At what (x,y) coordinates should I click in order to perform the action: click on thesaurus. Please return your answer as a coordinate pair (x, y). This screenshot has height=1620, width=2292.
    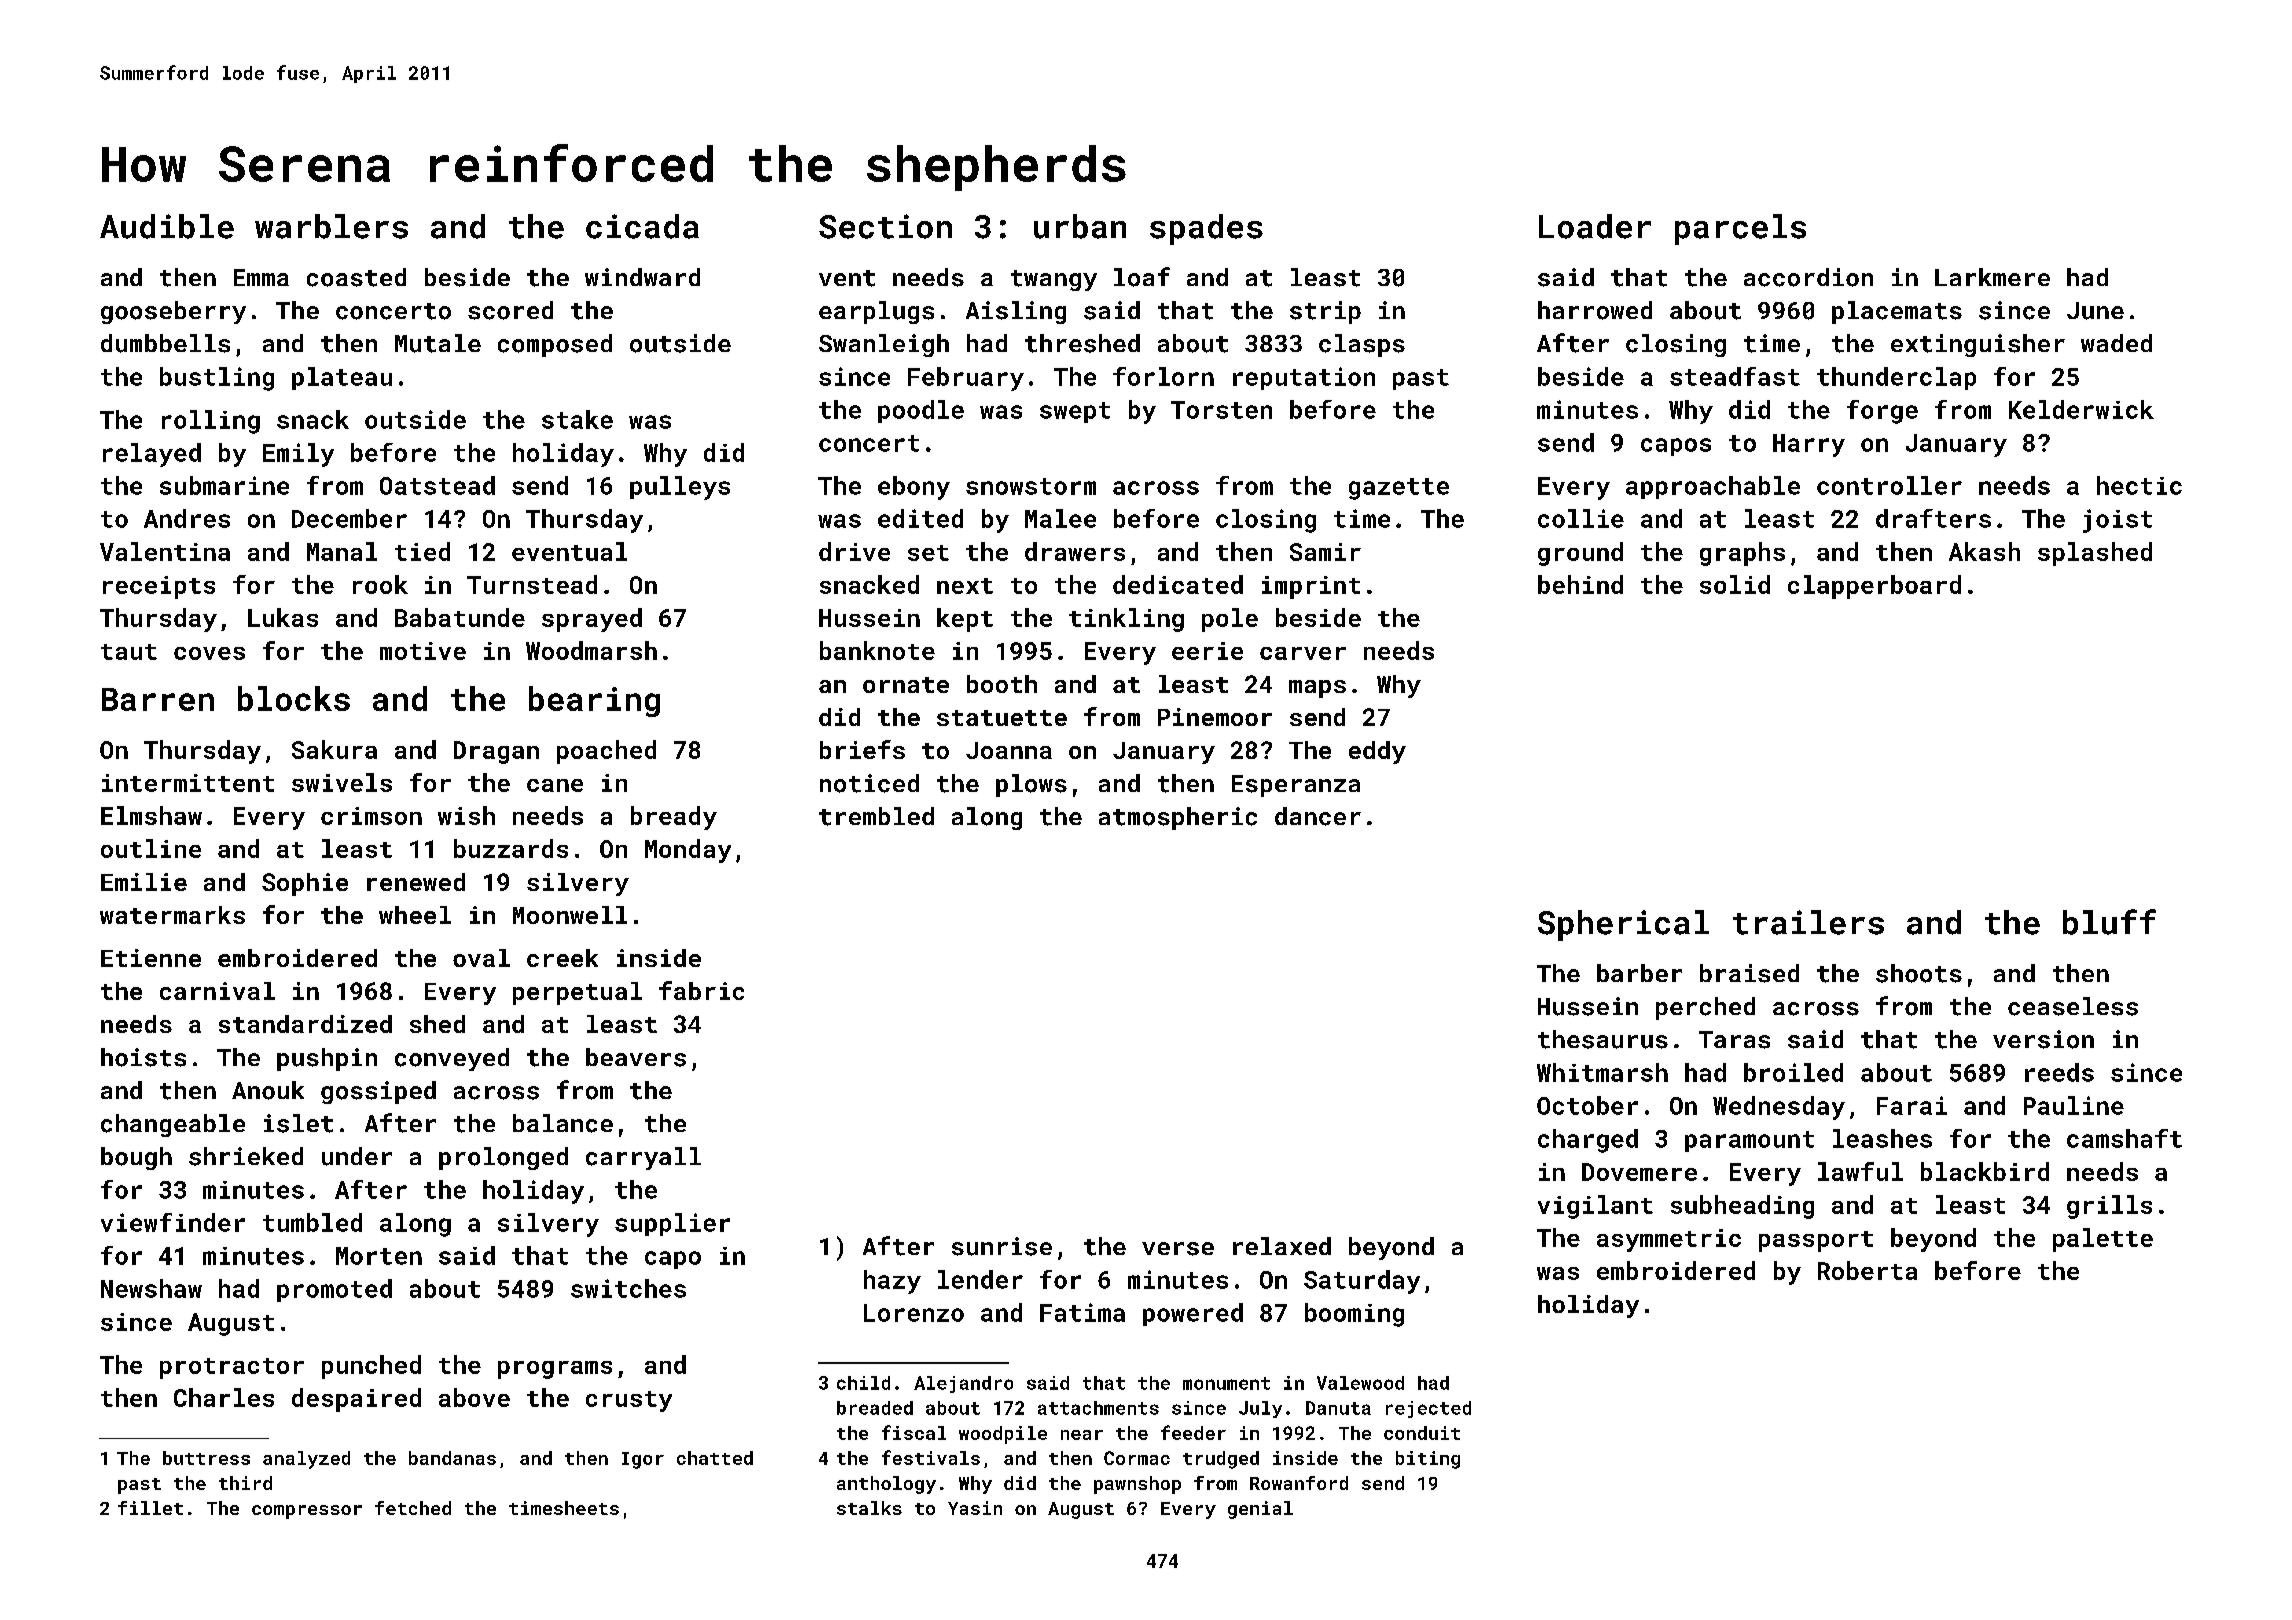
    Looking at the image, I should click on (1603, 1039).
